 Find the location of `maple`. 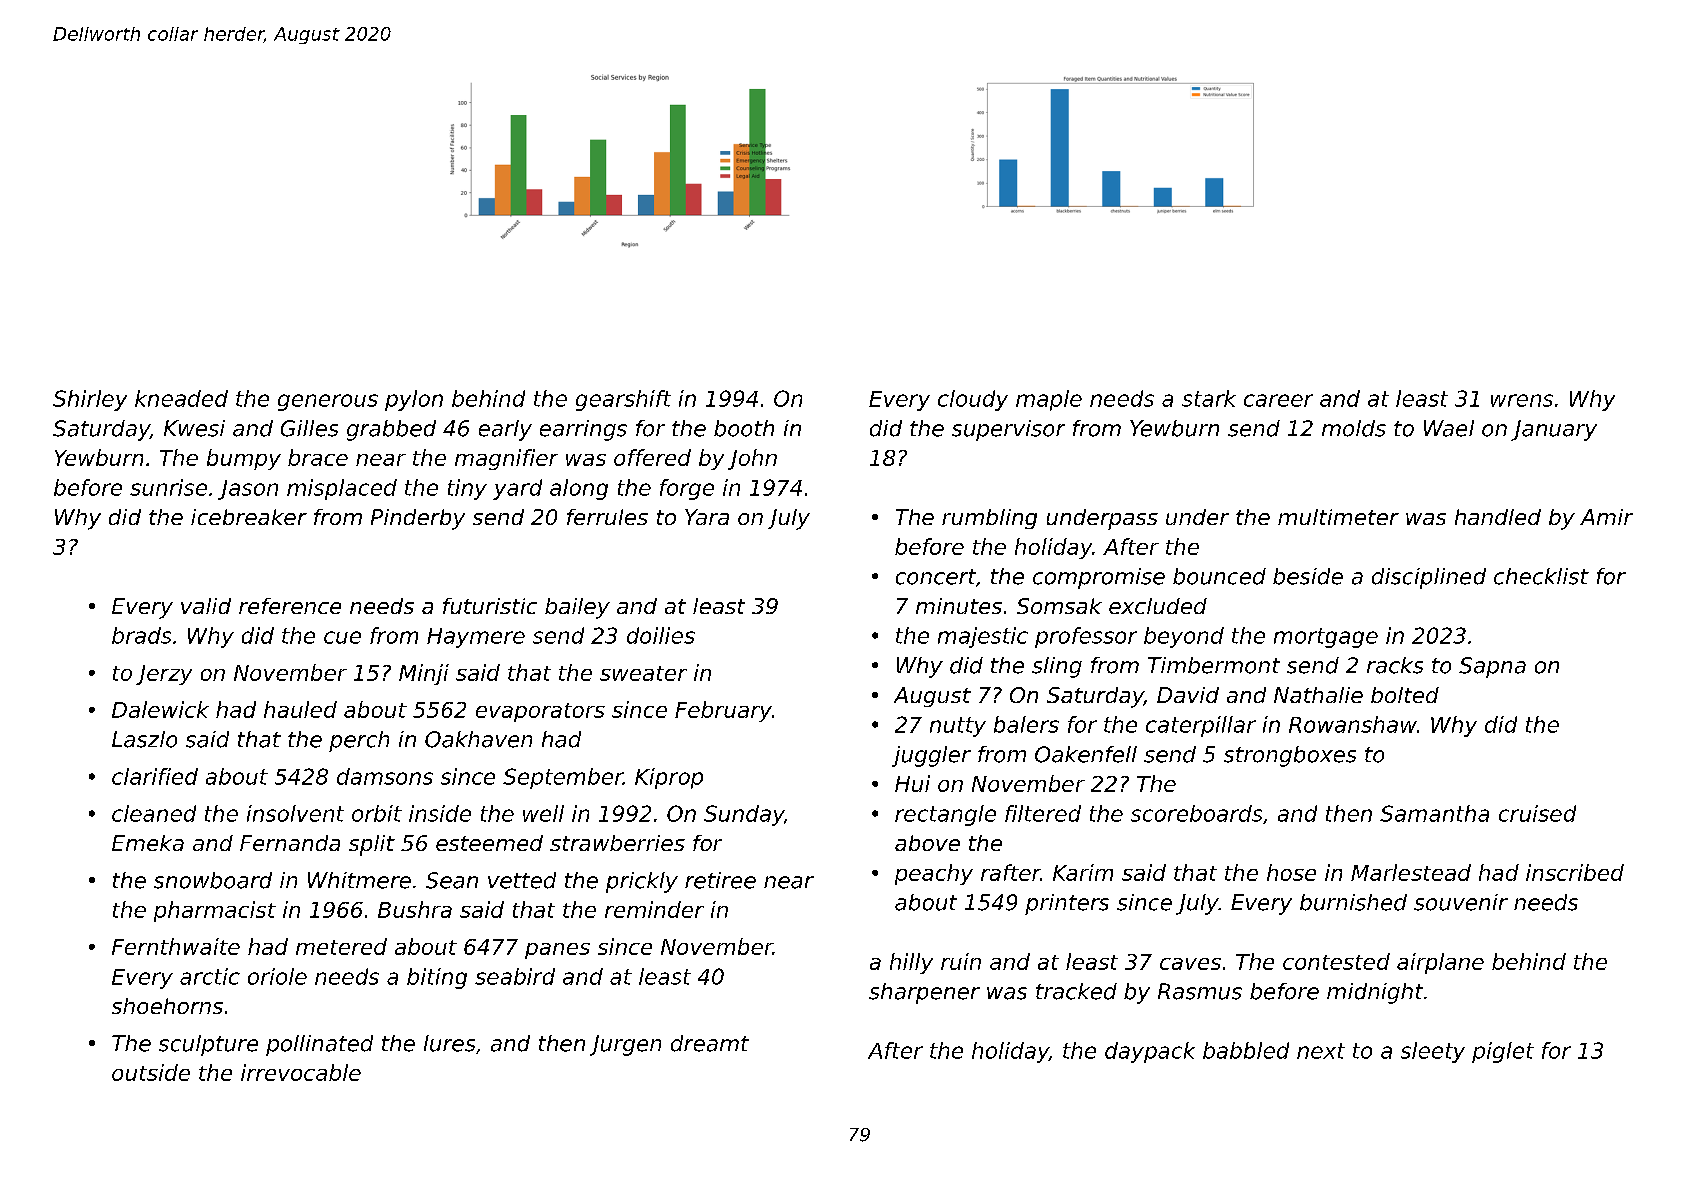

maple is located at coordinates (1049, 400).
